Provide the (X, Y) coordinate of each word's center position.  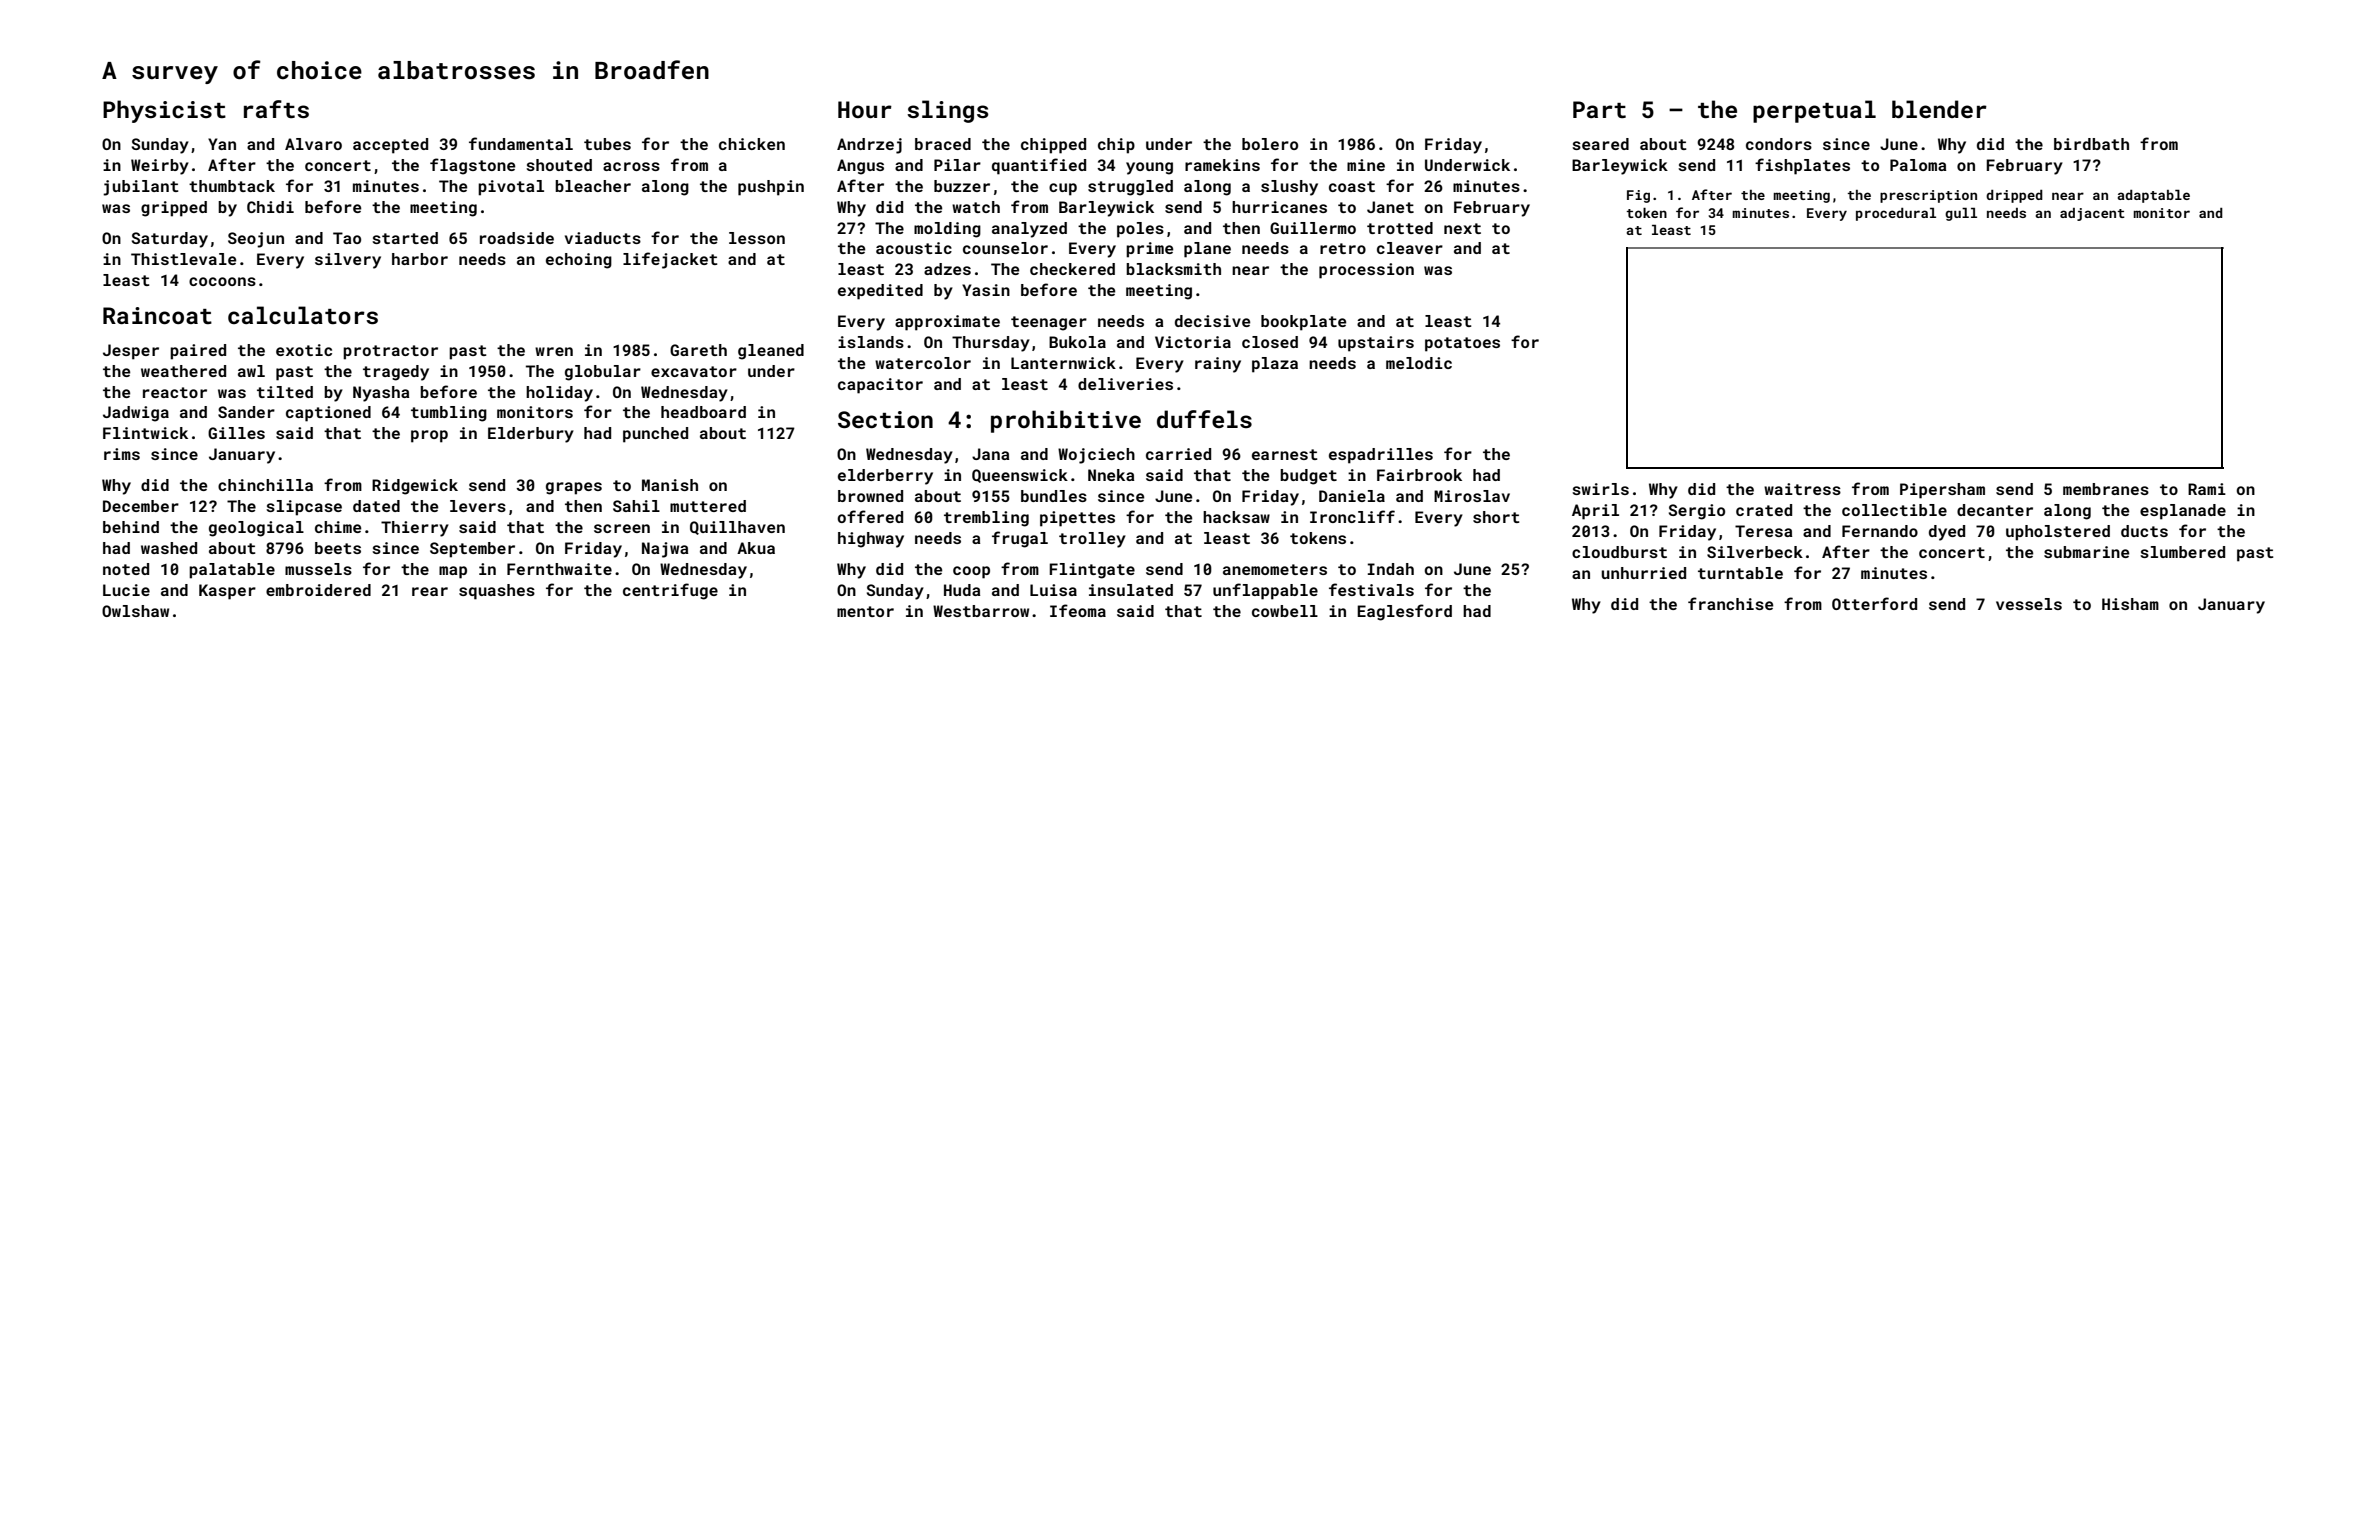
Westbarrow (981, 611)
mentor (865, 611)
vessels (2029, 604)
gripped (174, 209)
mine (1366, 165)
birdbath (2091, 144)
